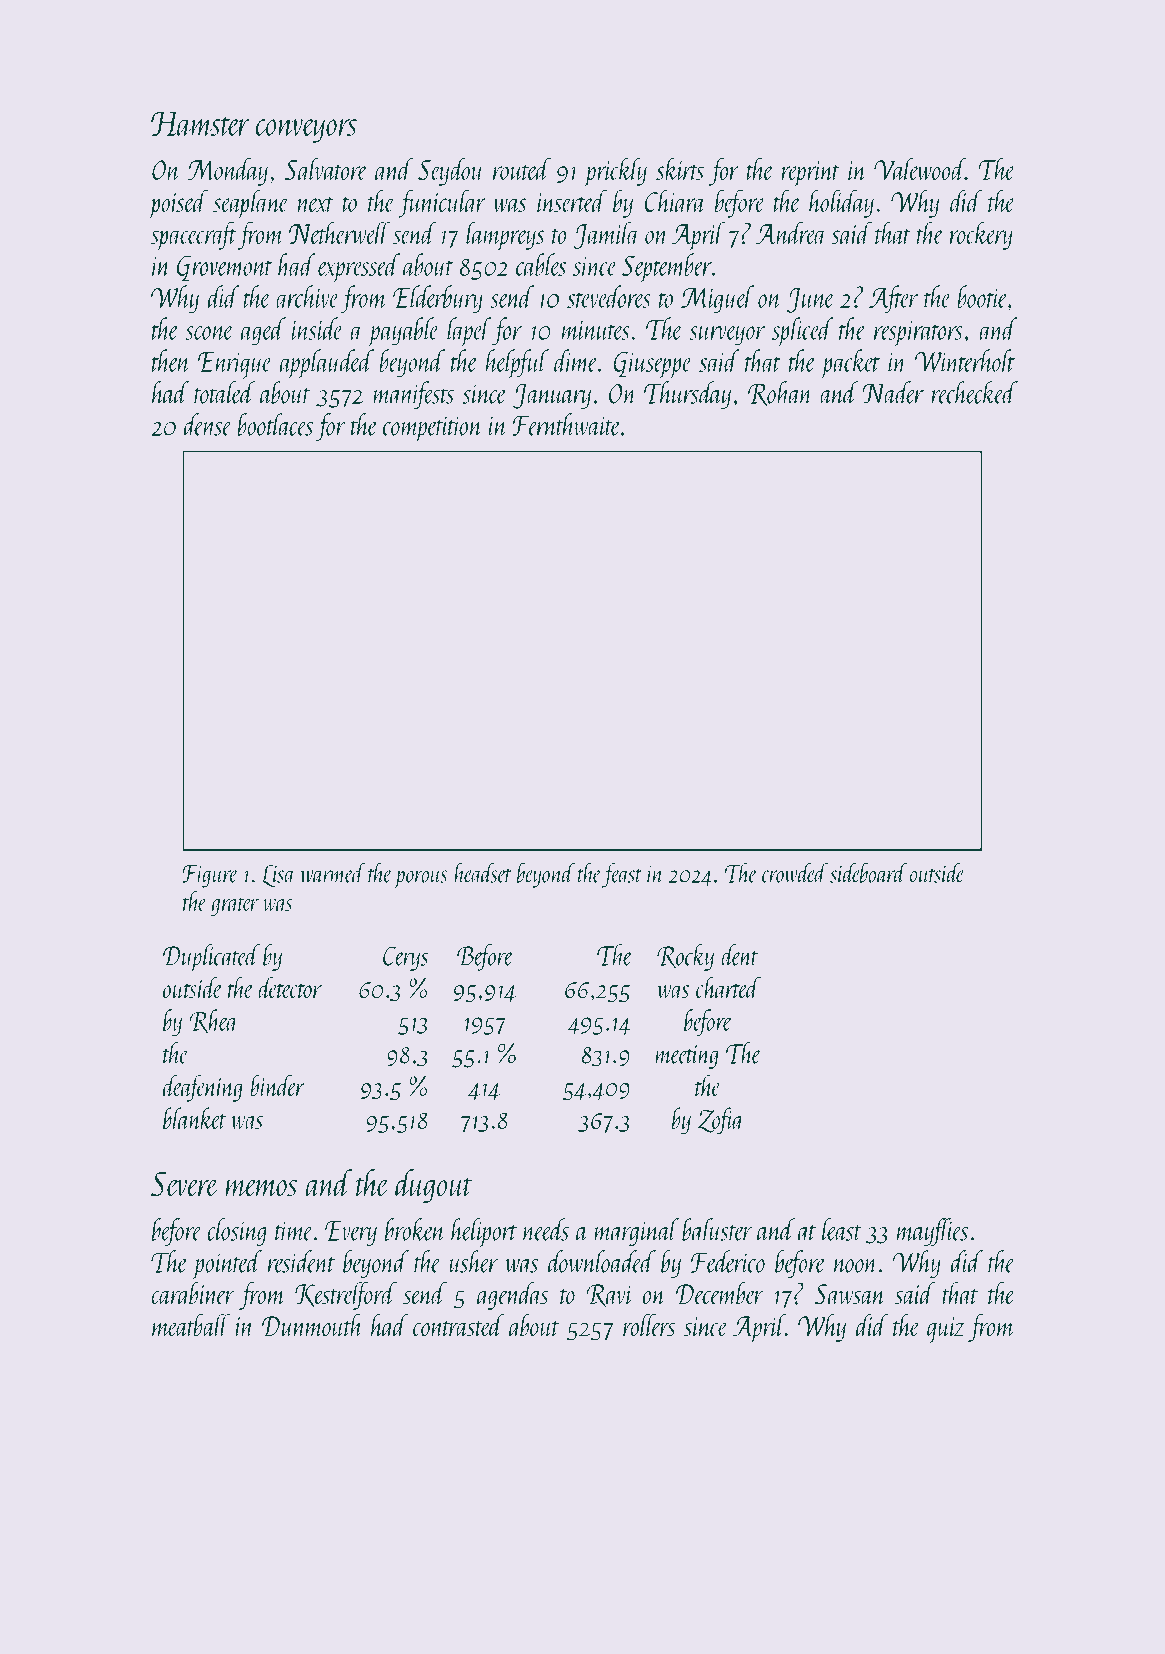  Describe the element at coordinates (680, 168) in the screenshot. I see `skirts` at that location.
